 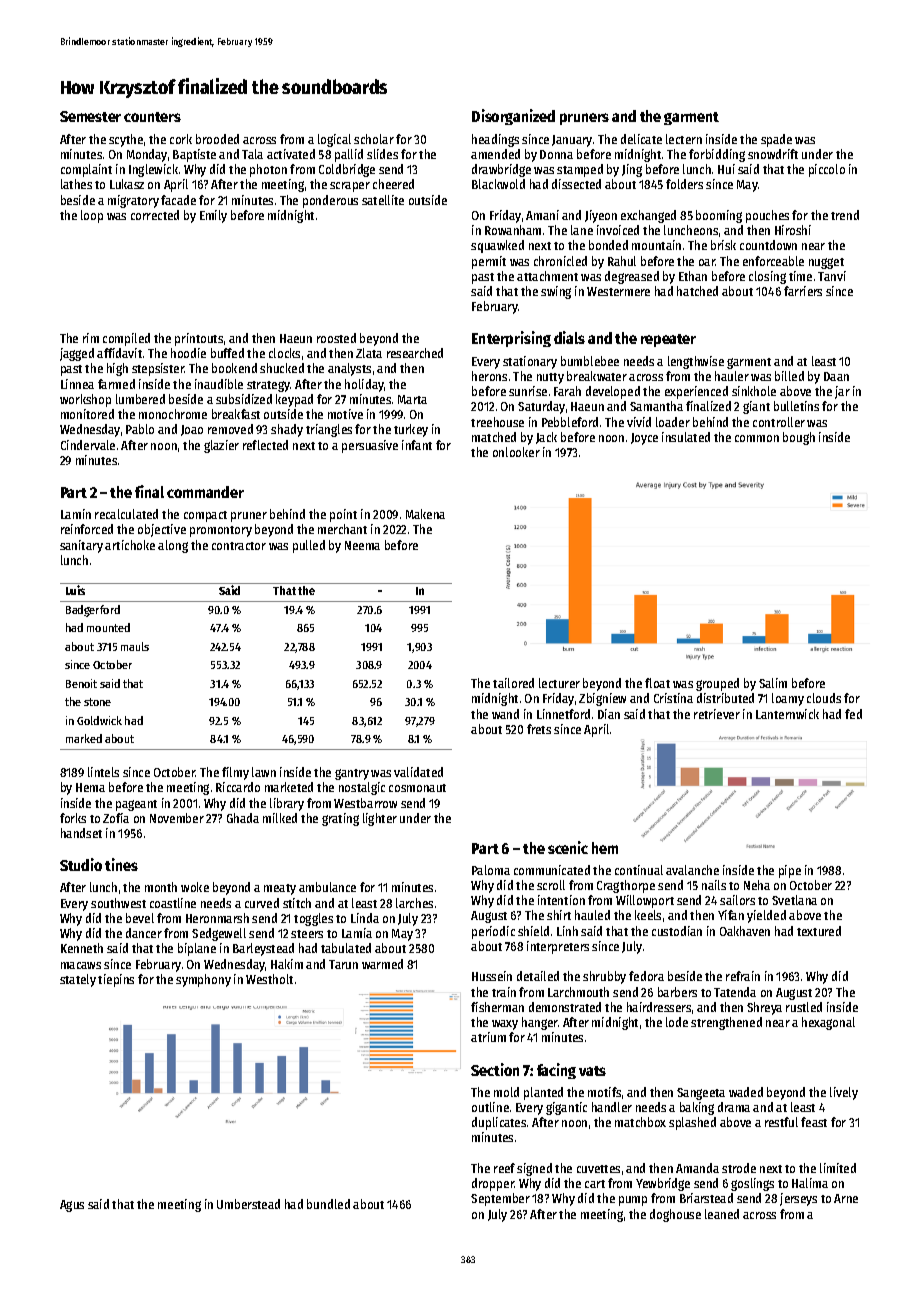 What do you see at coordinates (576, 184) in the screenshot?
I see `dissected` at bounding box center [576, 184].
